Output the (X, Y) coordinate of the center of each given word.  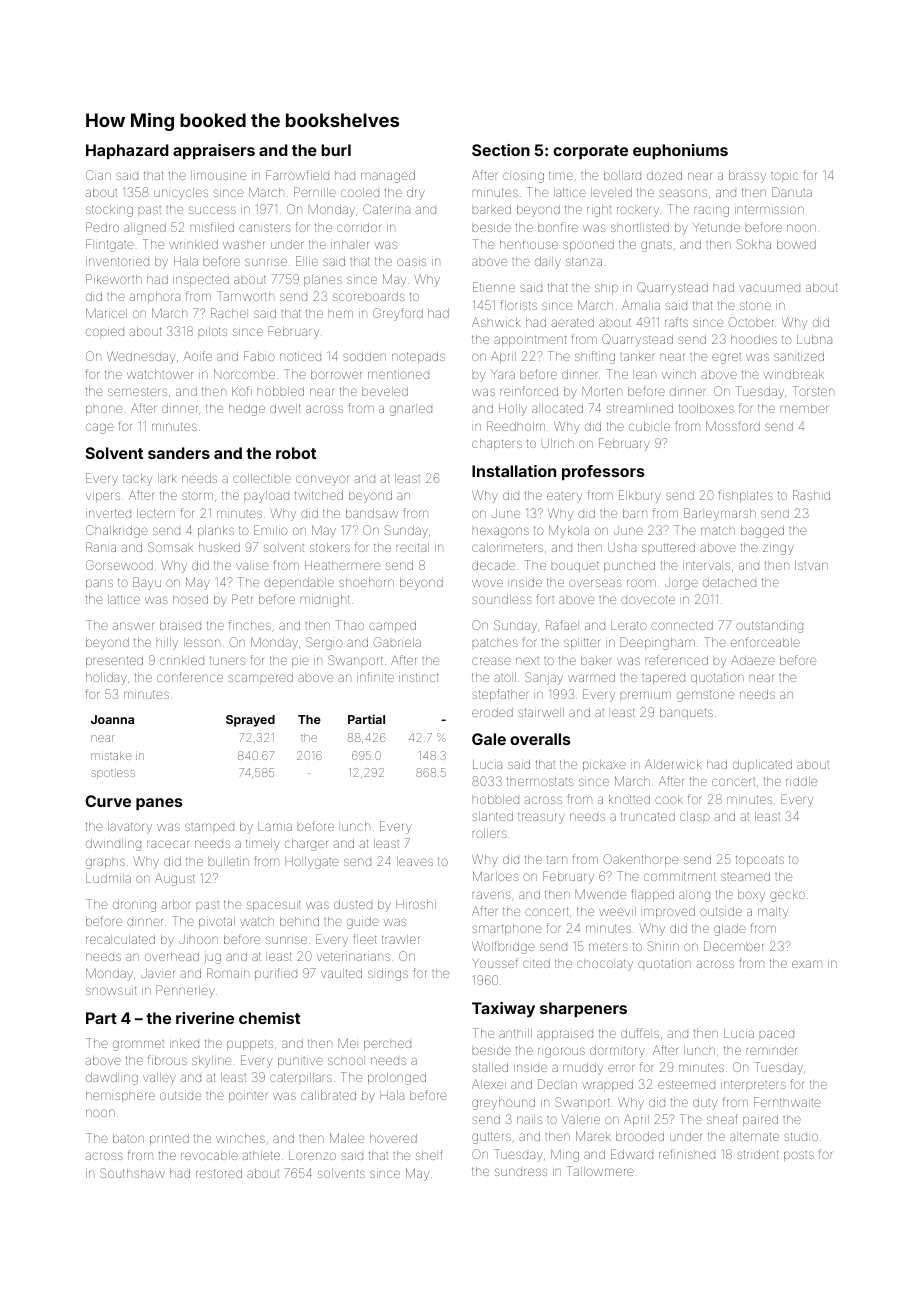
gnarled (411, 410)
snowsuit (111, 990)
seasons (683, 193)
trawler (400, 939)
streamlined (640, 408)
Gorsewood (119, 565)
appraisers (214, 151)
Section (501, 150)
